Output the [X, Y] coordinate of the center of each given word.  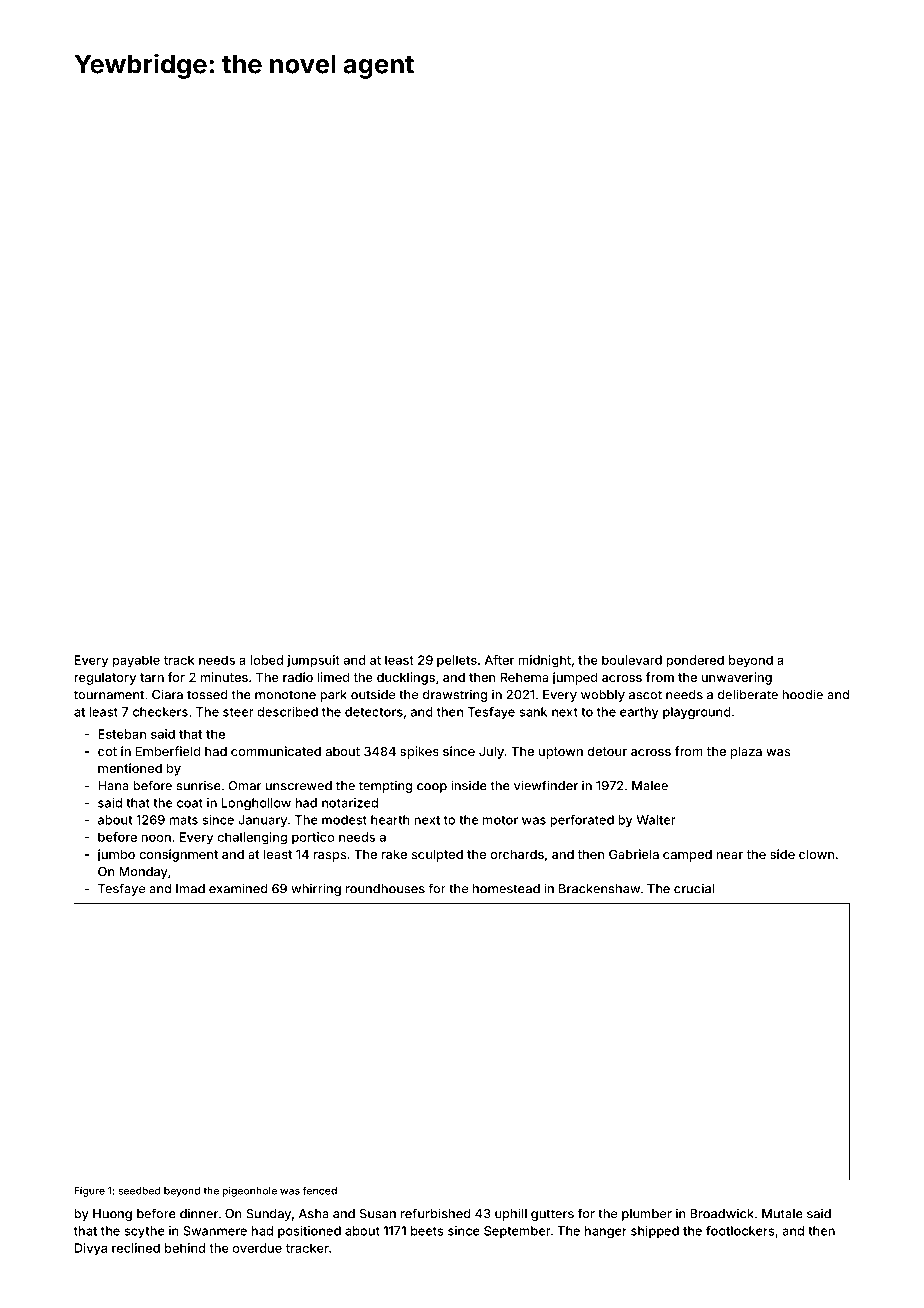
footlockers [740, 1231]
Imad [190, 889]
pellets [457, 661]
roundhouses [385, 889]
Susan [378, 1214]
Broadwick [722, 1213]
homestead [506, 889]
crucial [694, 888]
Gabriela [634, 854]
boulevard [632, 660]
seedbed [139, 1191]
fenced [320, 1190]
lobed [266, 660]
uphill [511, 1214]
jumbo [116, 855]
